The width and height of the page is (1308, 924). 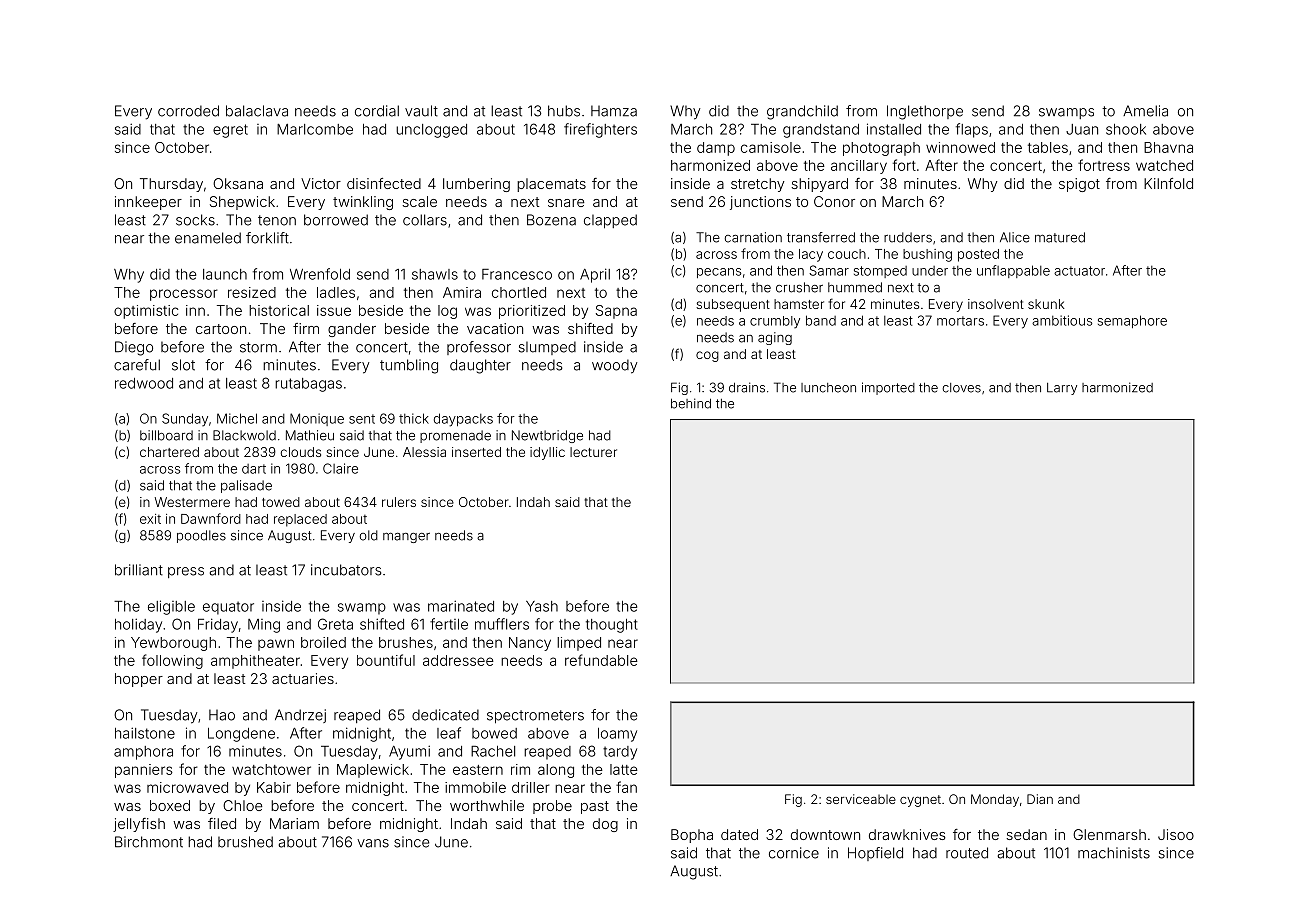 What do you see at coordinates (960, 321) in the page?
I see `mortars` at bounding box center [960, 321].
